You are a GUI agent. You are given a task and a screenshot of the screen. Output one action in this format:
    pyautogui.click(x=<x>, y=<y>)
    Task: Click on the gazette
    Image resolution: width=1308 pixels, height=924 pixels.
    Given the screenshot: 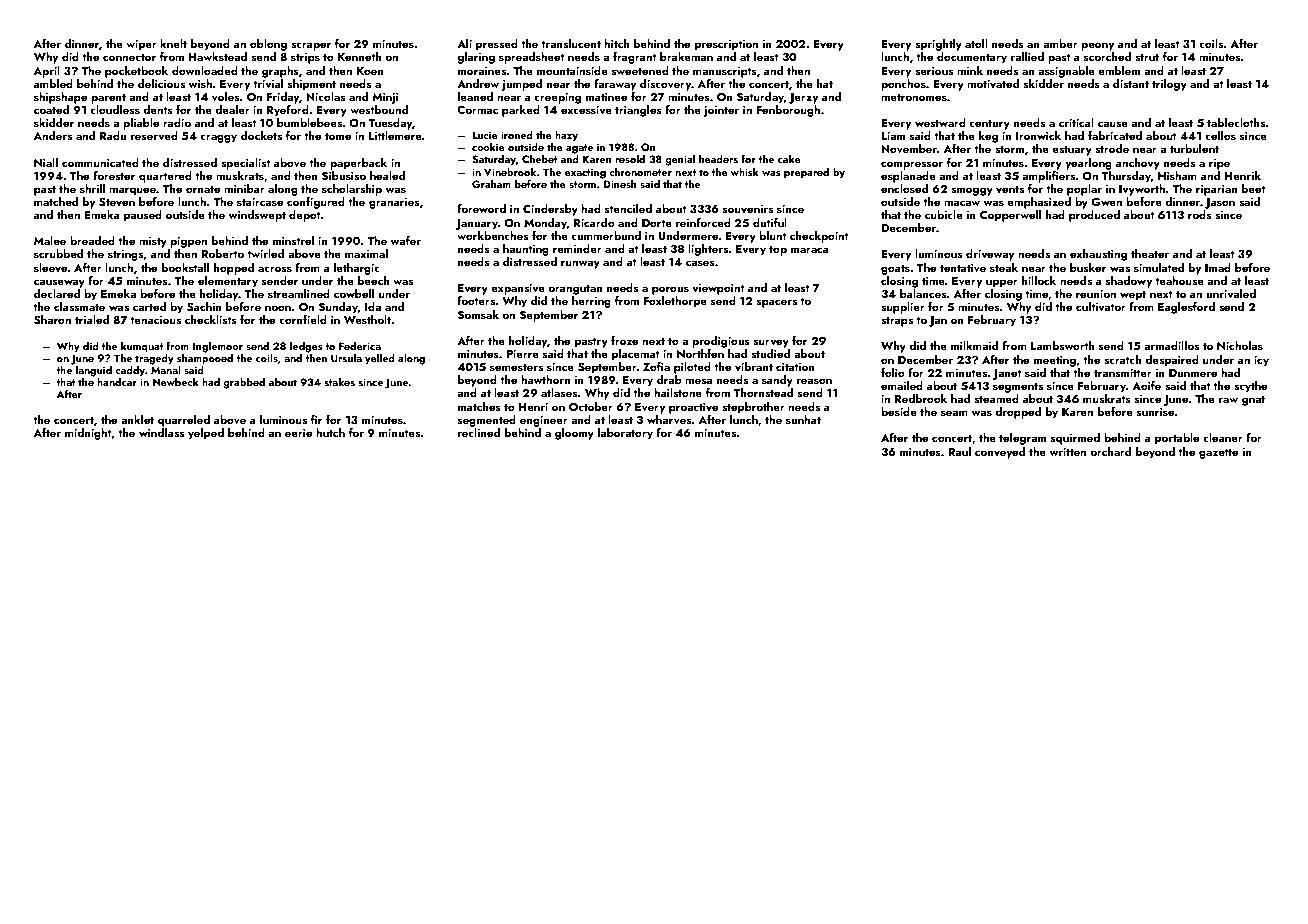 What is the action you would take?
    pyautogui.click(x=1218, y=454)
